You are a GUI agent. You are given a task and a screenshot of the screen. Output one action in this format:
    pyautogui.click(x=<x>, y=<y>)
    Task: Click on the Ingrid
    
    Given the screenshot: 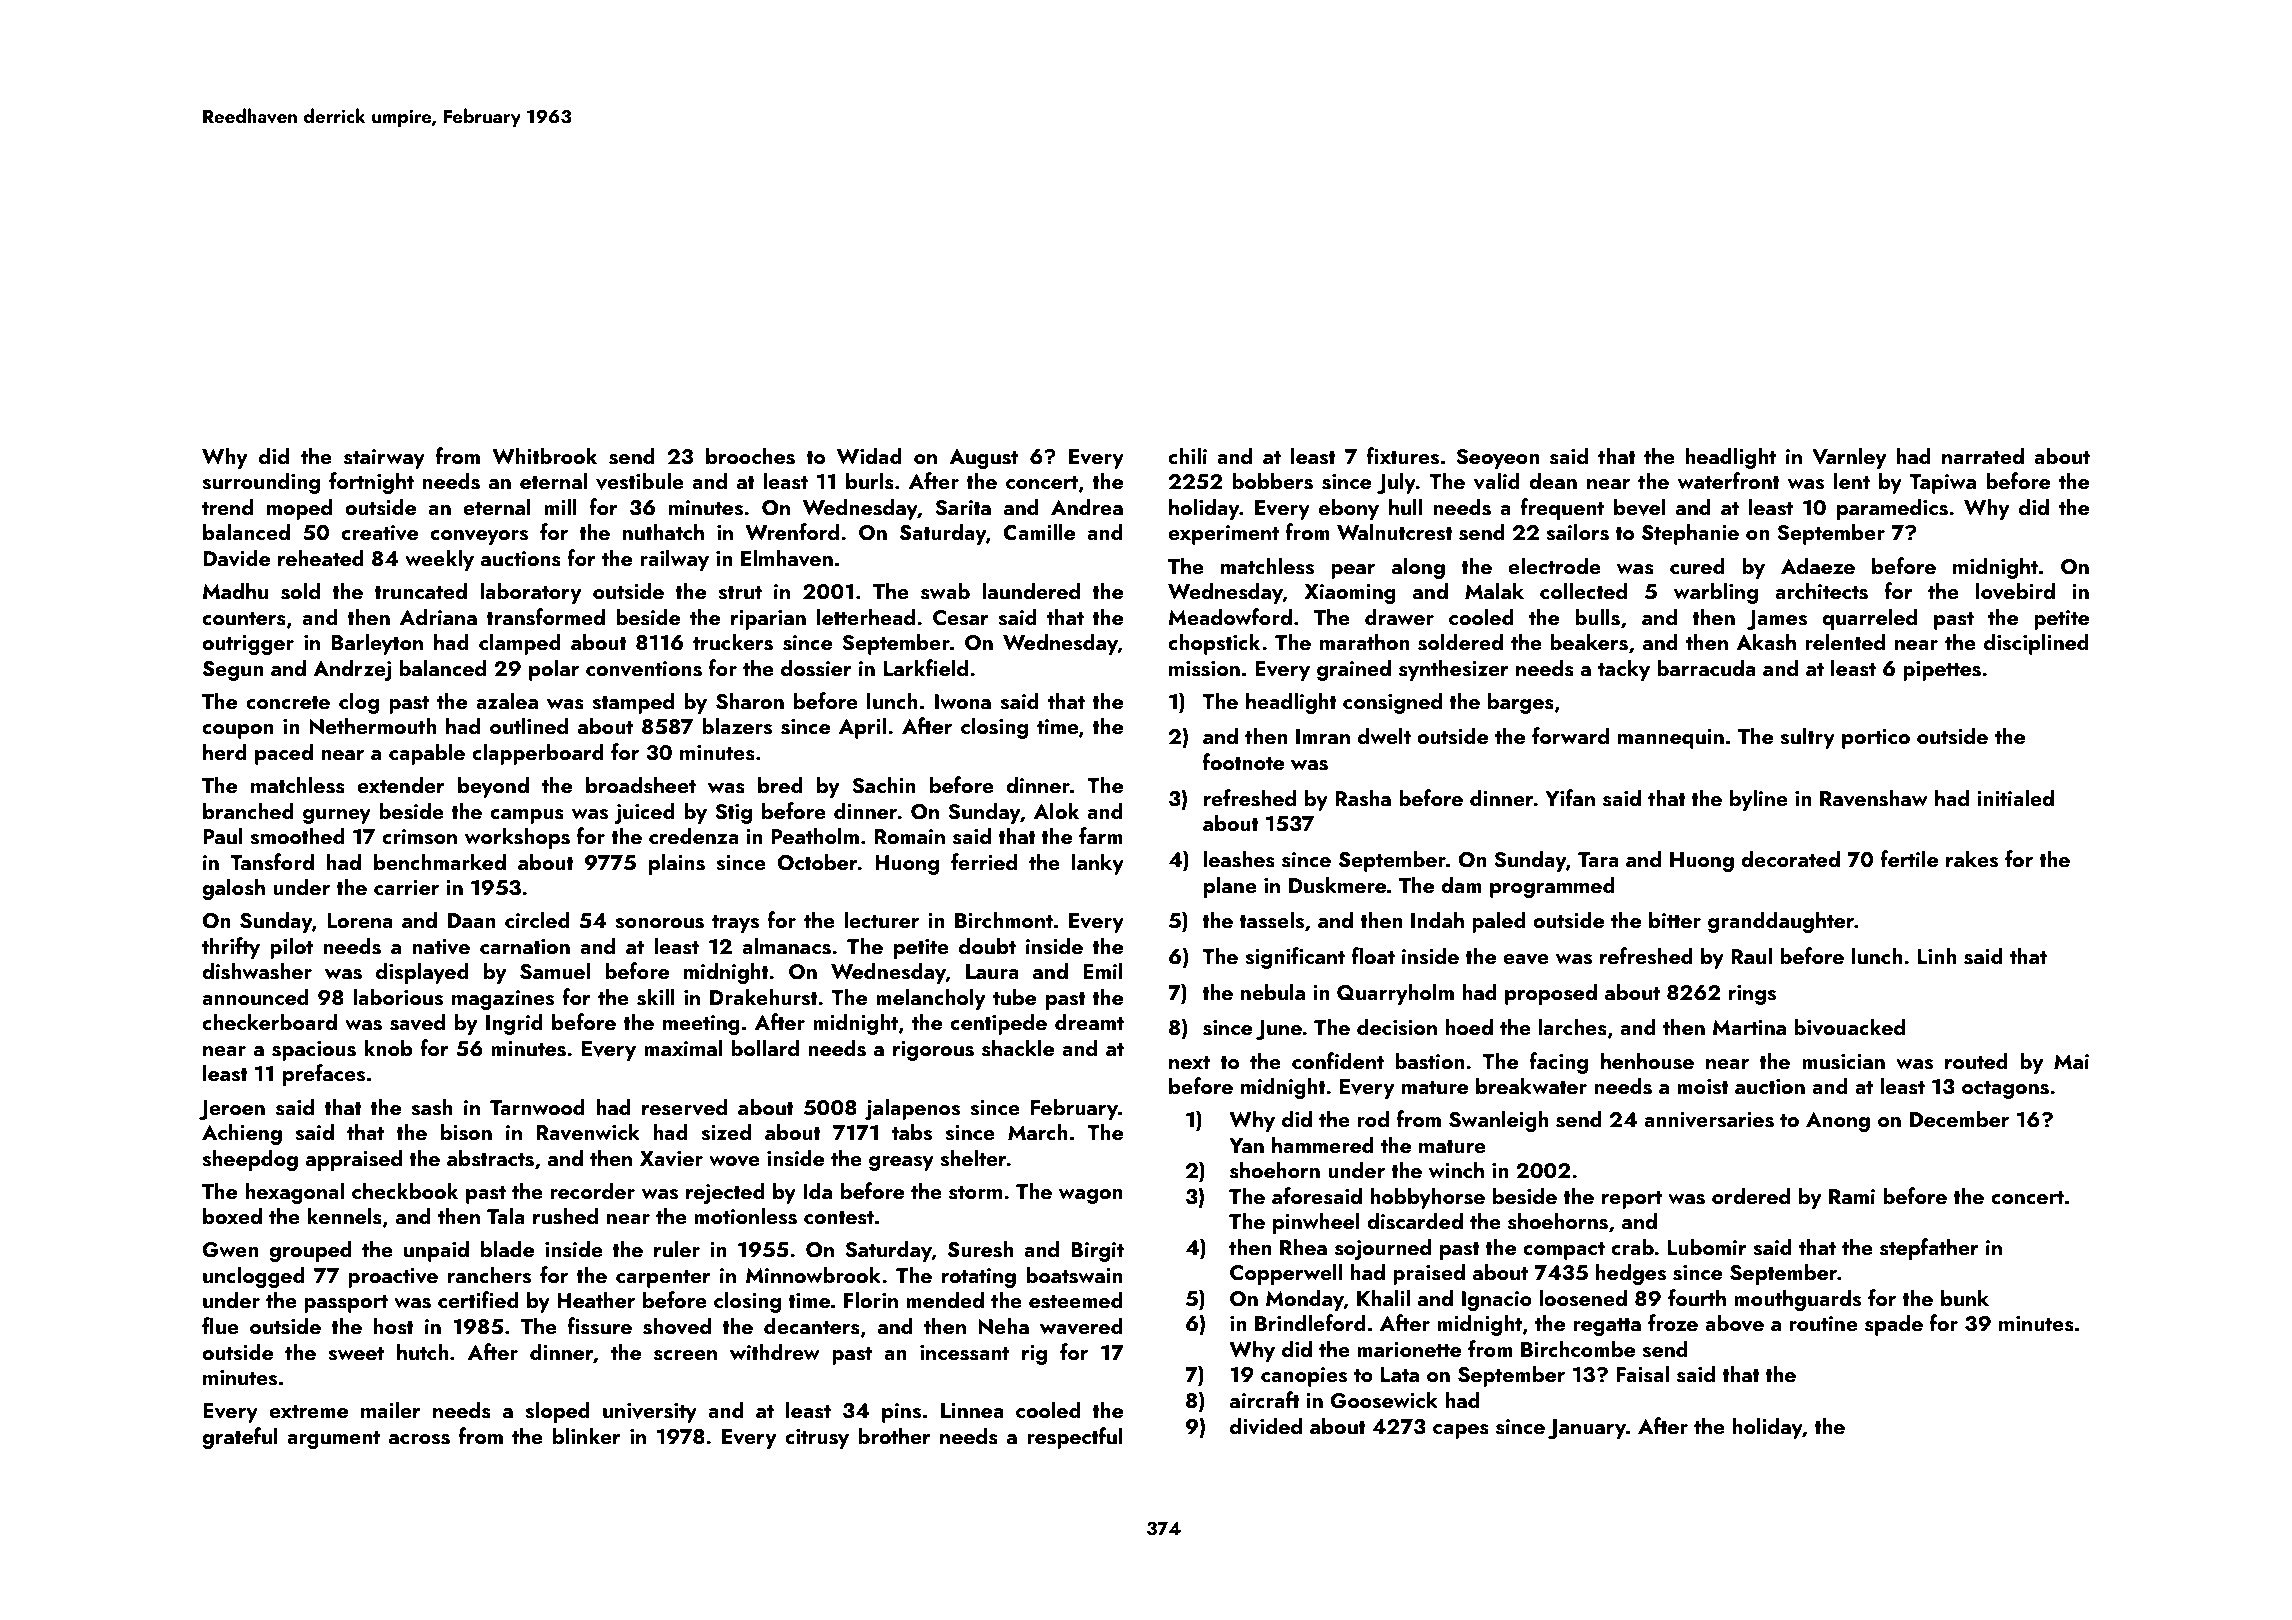 What is the action you would take?
    pyautogui.click(x=514, y=1024)
